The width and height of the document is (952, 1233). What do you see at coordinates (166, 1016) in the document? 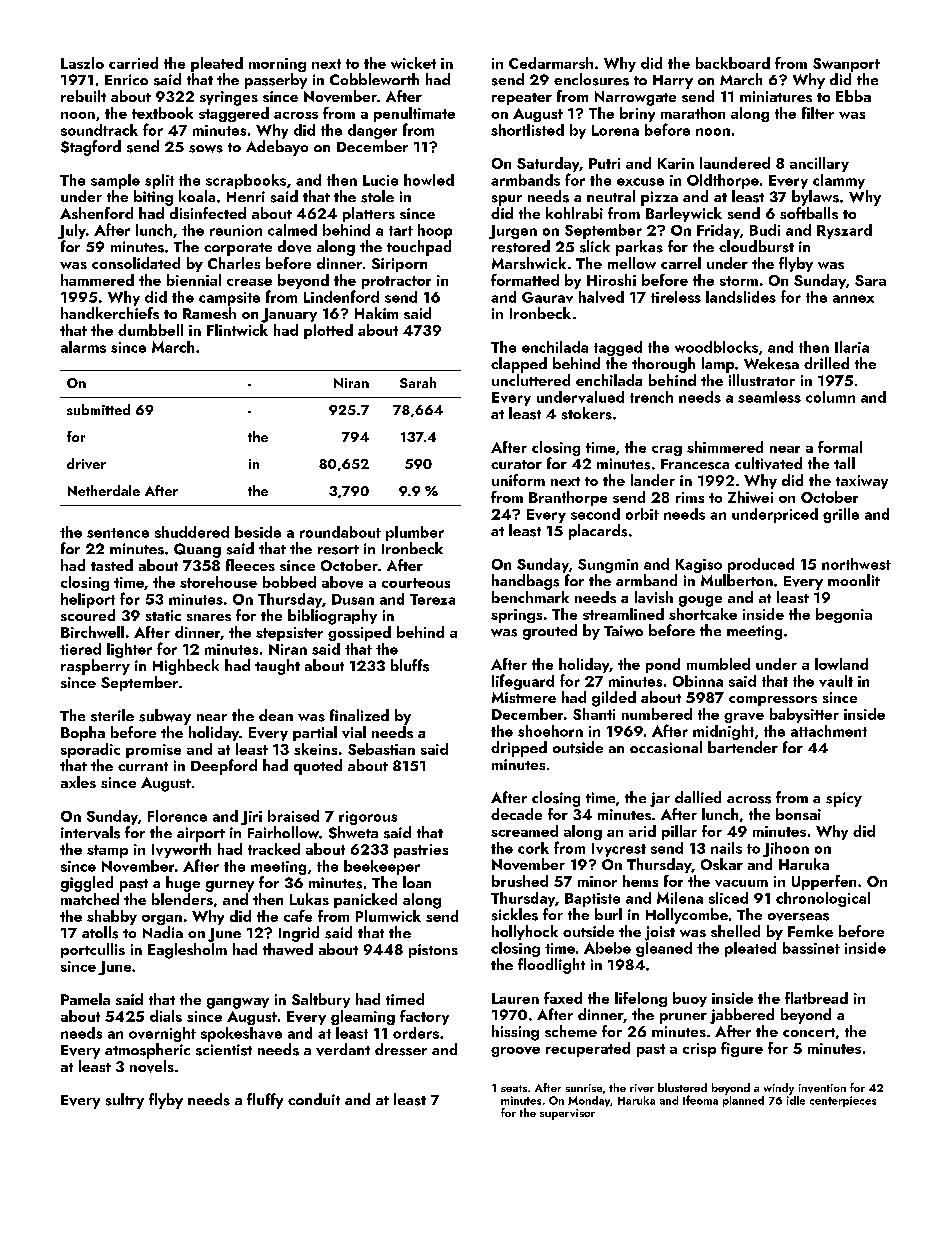
I see `dials` at bounding box center [166, 1016].
